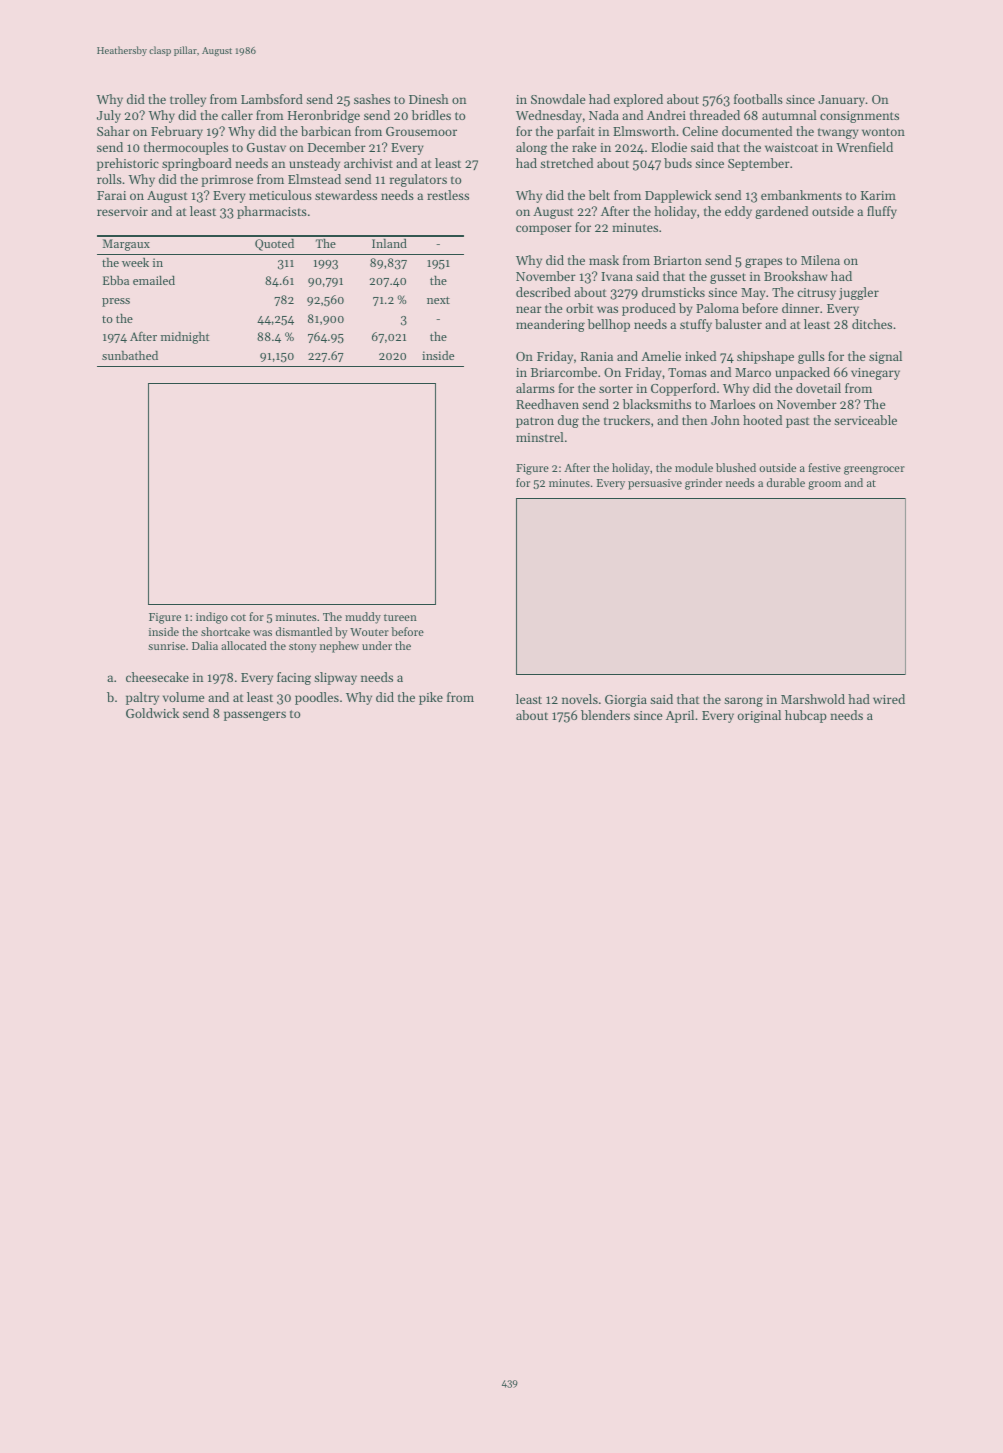 Image resolution: width=1003 pixels, height=1453 pixels. Describe the element at coordinates (529, 309) in the screenshot. I see `near` at that location.
